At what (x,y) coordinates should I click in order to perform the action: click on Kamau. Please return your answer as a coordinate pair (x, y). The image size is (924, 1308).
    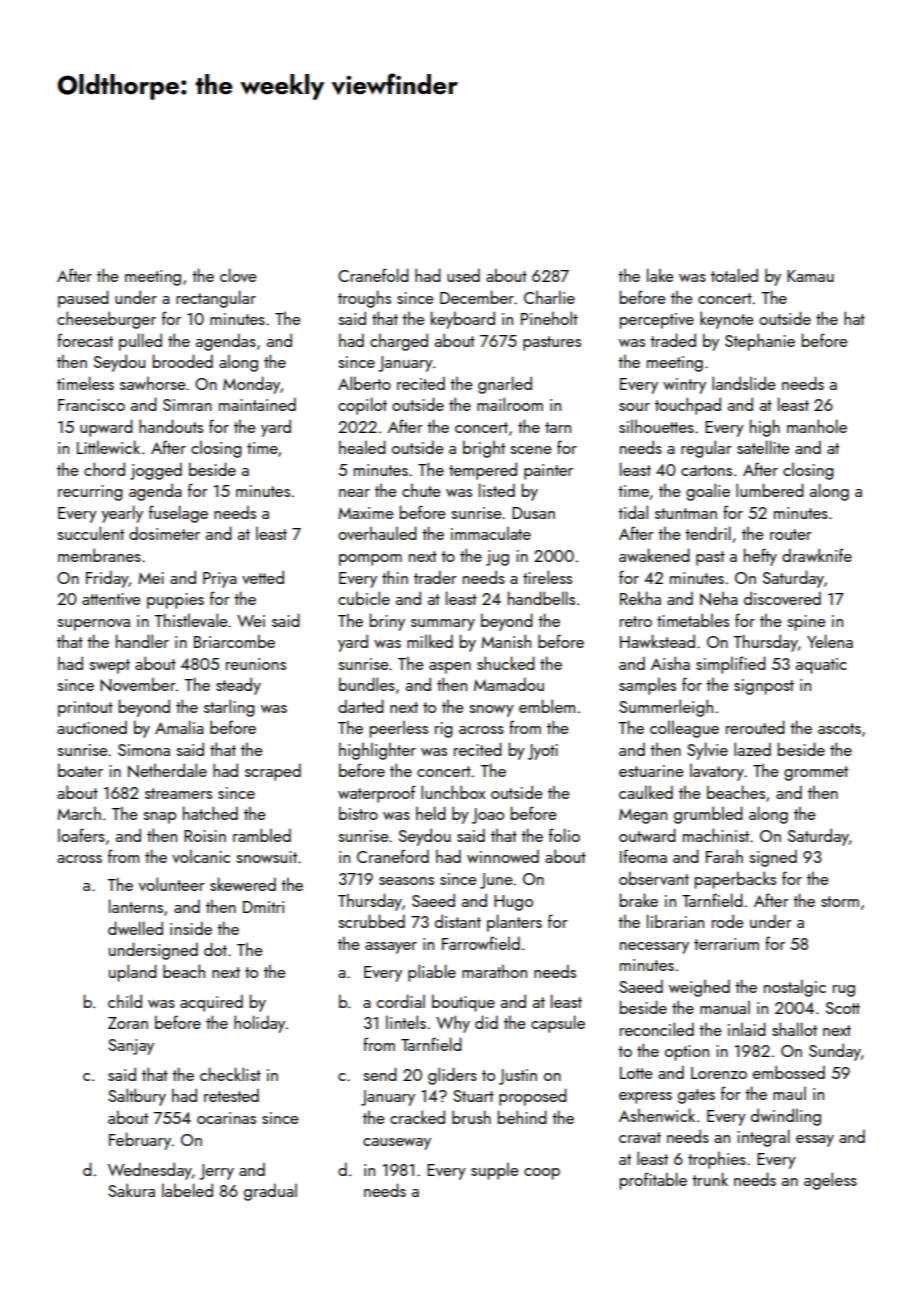
    Looking at the image, I should click on (810, 276).
